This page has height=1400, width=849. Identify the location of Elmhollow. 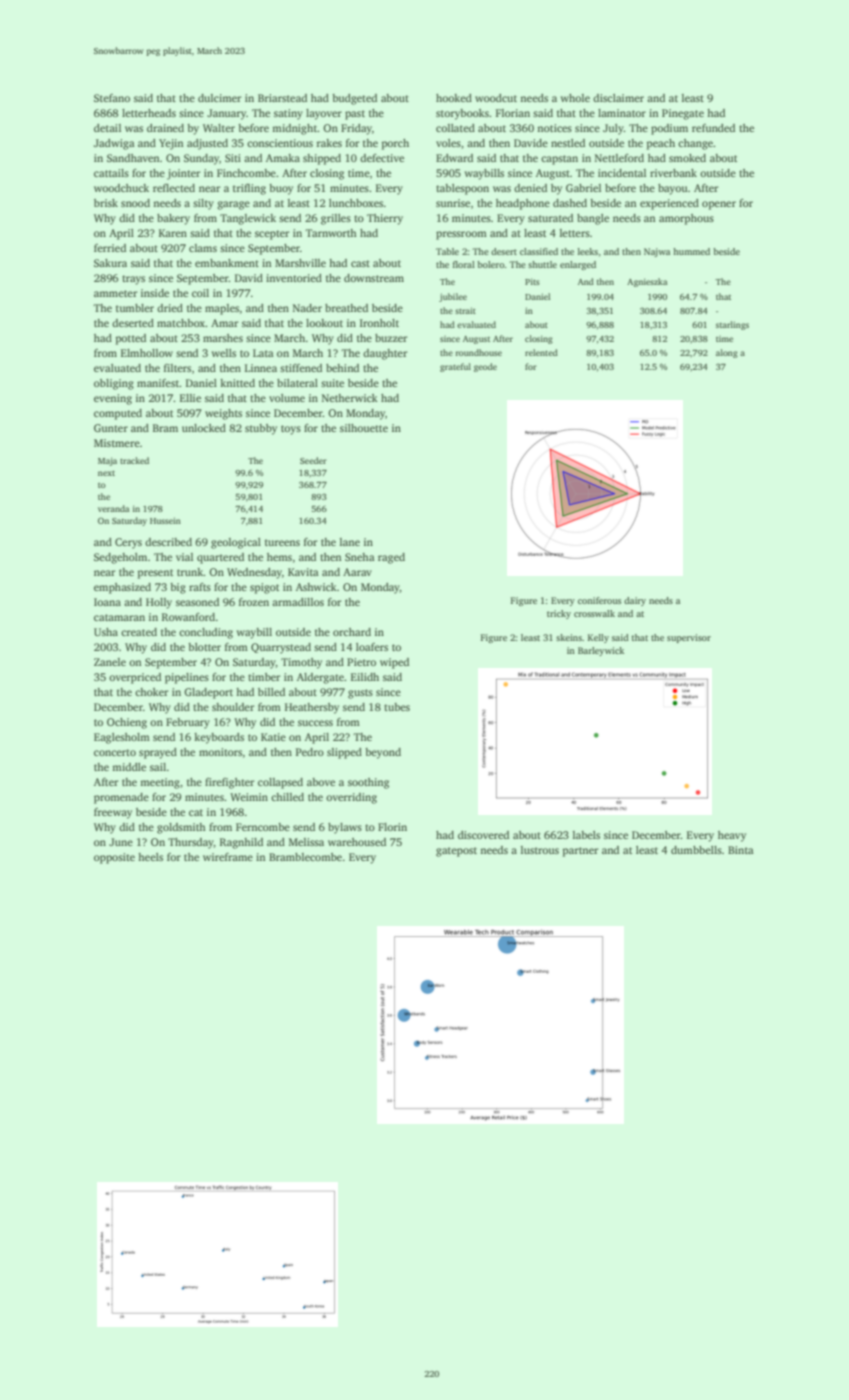
(147, 353).
